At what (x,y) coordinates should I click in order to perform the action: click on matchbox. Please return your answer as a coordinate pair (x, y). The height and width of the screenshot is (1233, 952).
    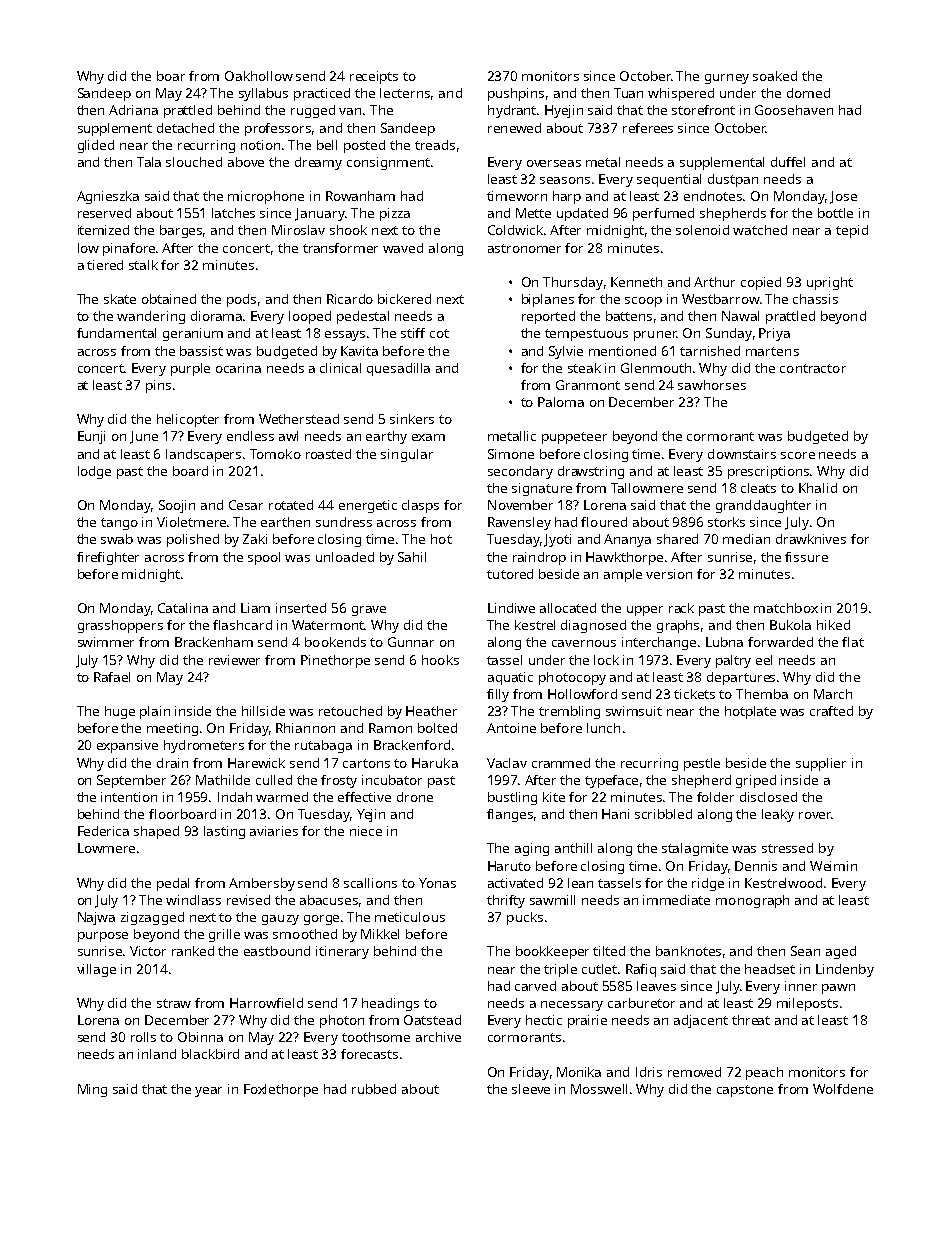
    Looking at the image, I should click on (786, 608).
